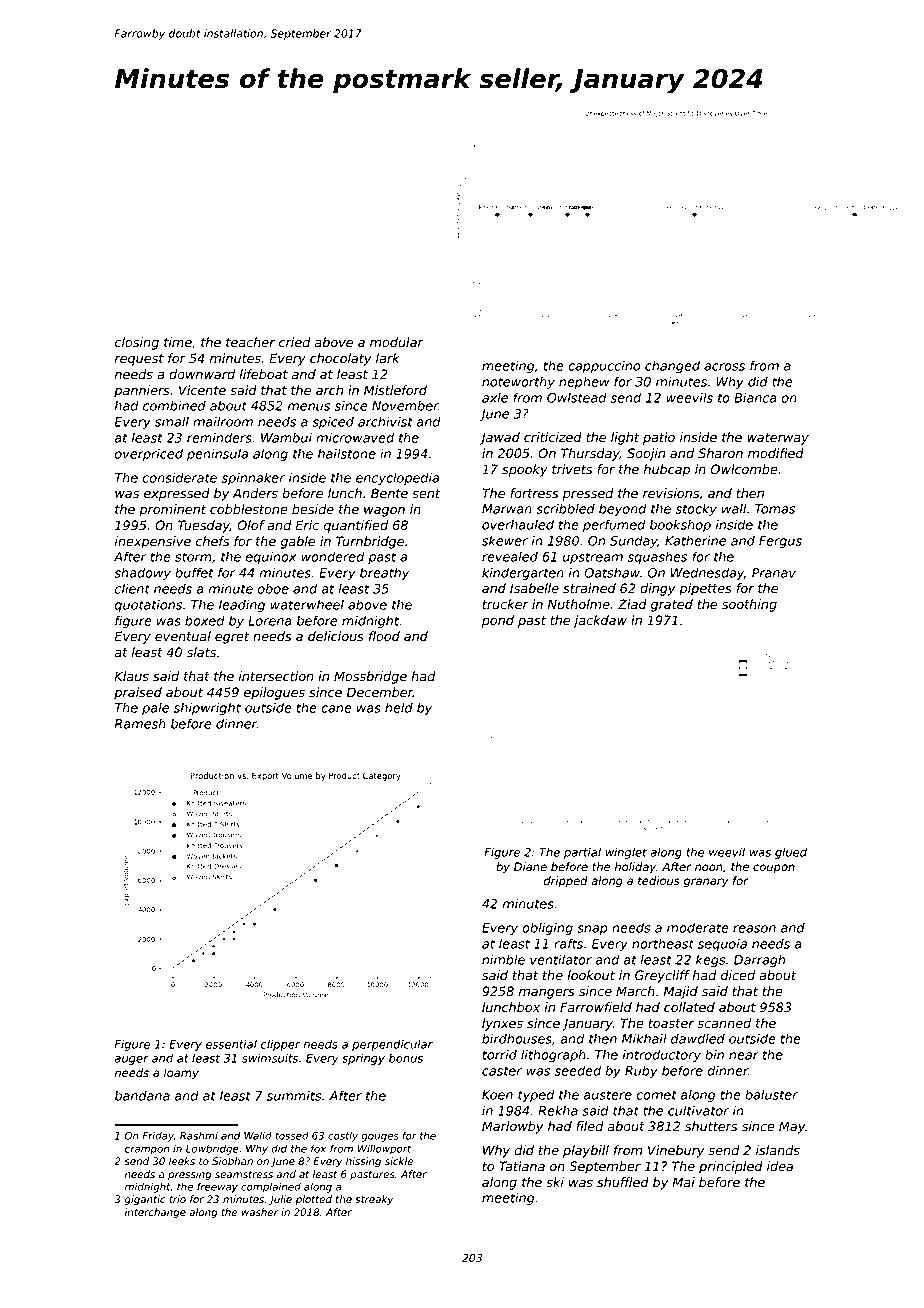 The width and height of the image is (924, 1308). Describe the element at coordinates (347, 453) in the image. I see `hailstone` at that location.
